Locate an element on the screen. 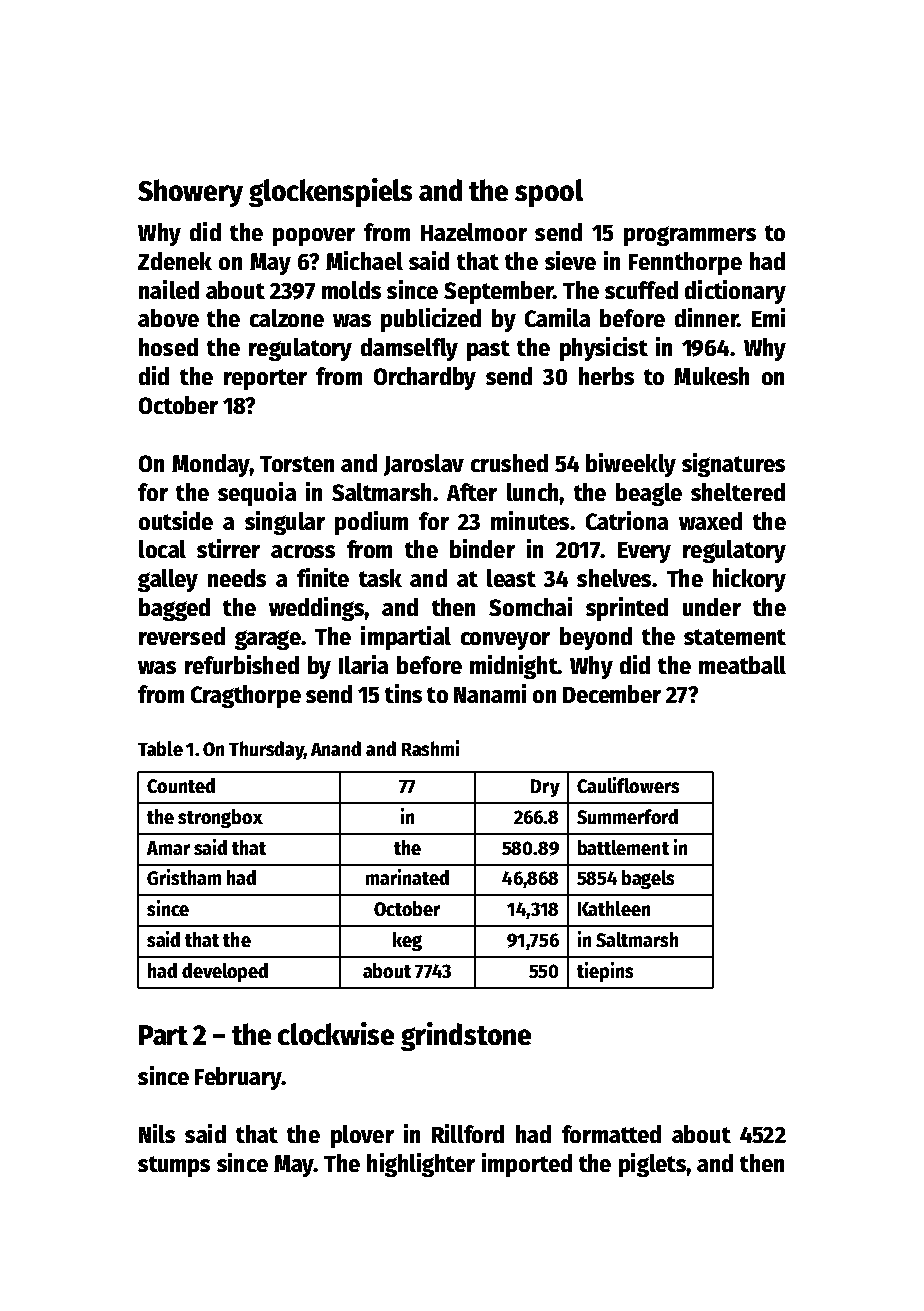 Image resolution: width=924 pixels, height=1311 pixels. piglets is located at coordinates (652, 1165).
